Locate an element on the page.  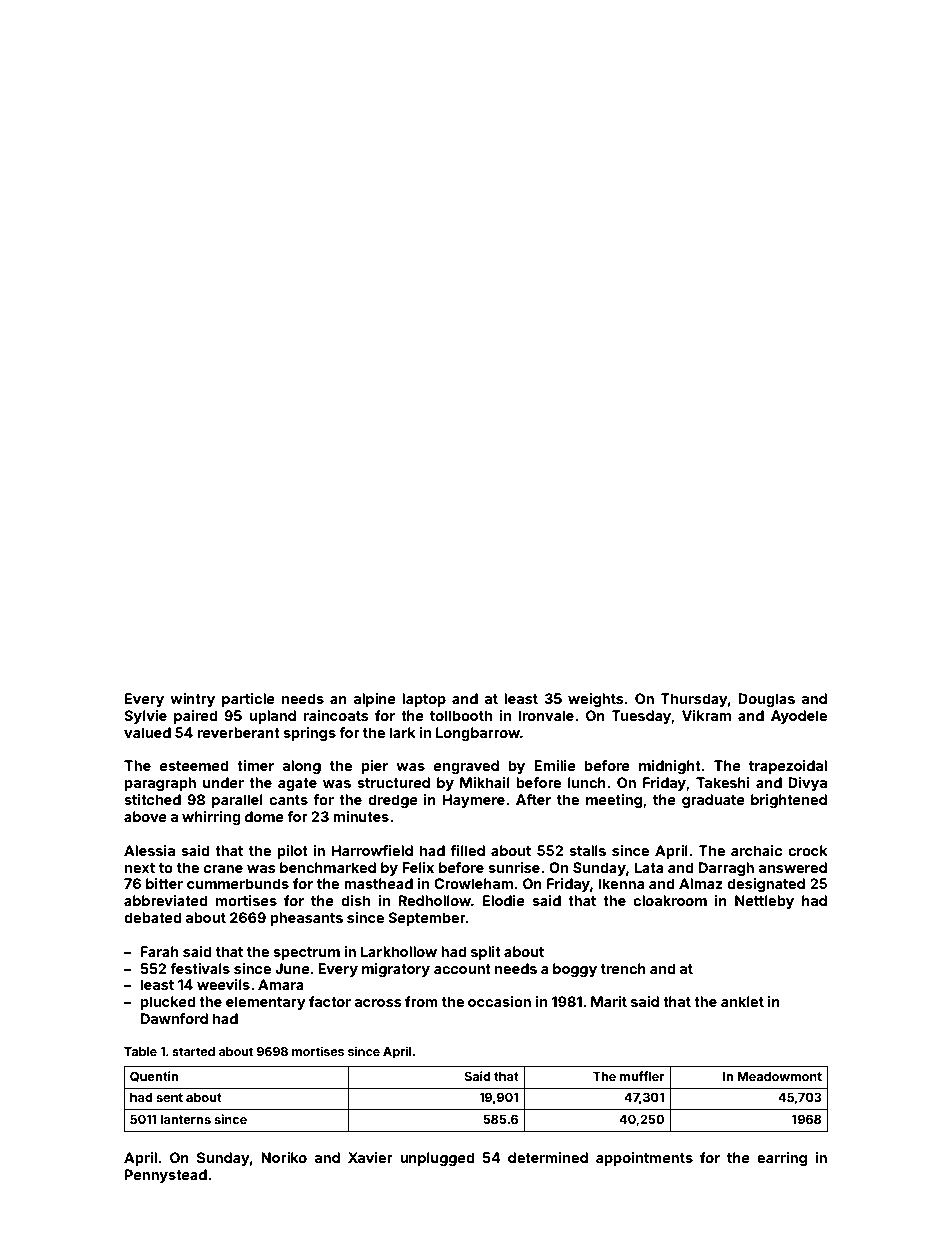
Noriko is located at coordinates (284, 1157).
